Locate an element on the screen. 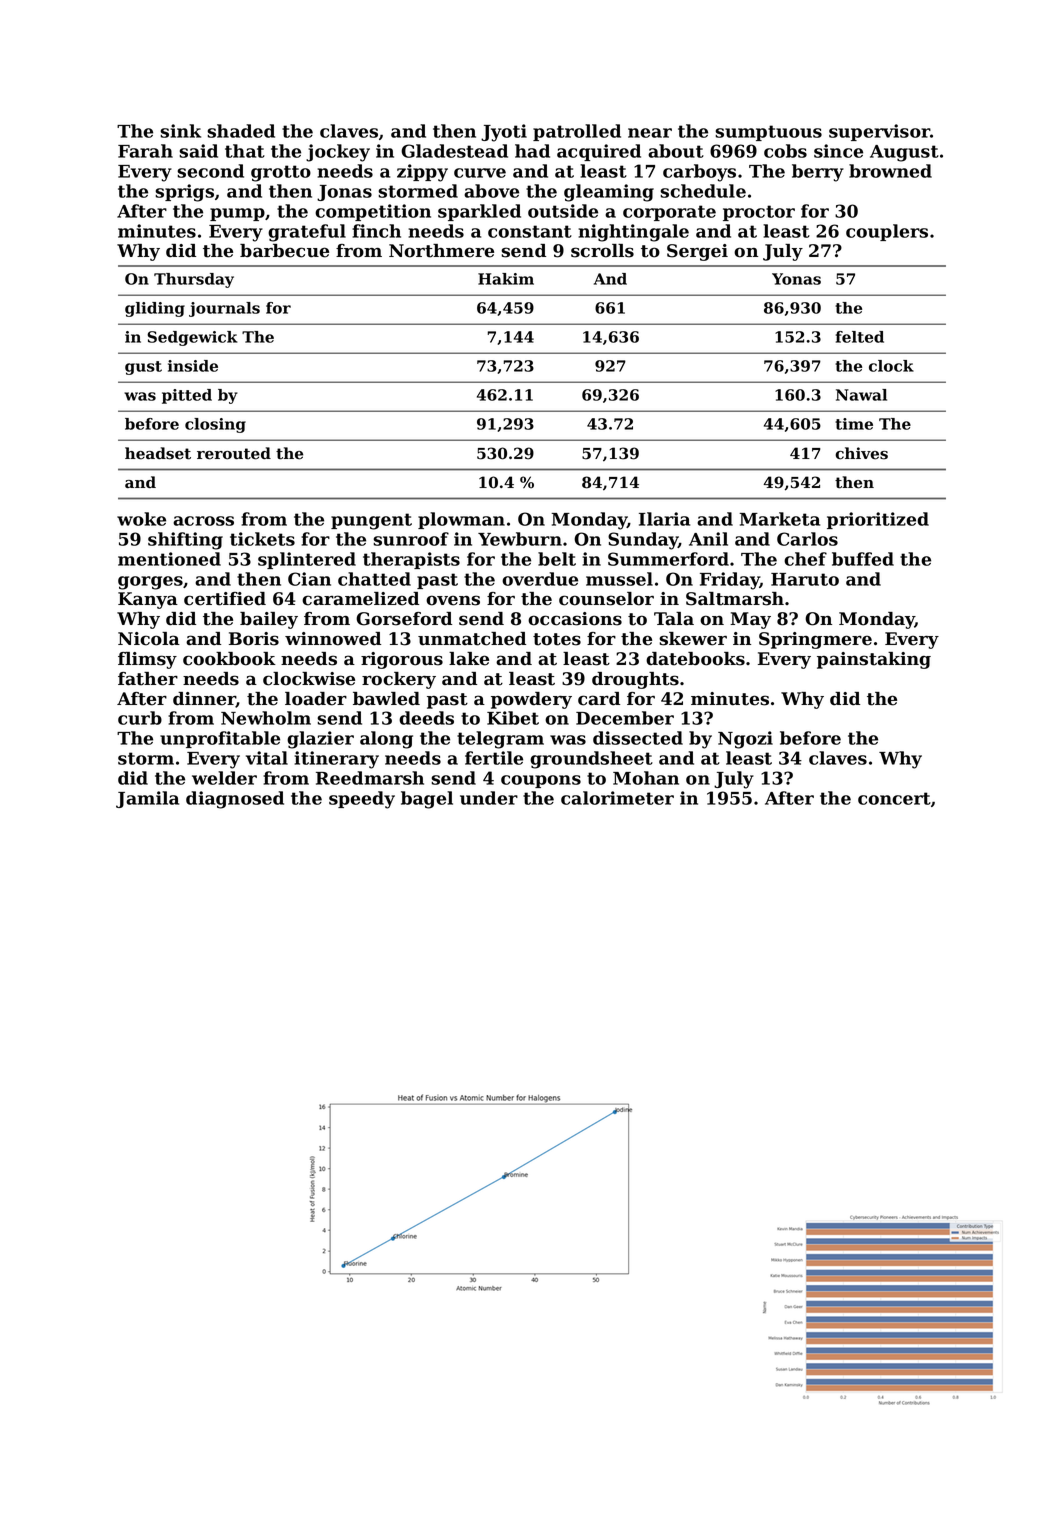 The height and width of the screenshot is (1540, 1064). Hakim is located at coordinates (506, 279).
